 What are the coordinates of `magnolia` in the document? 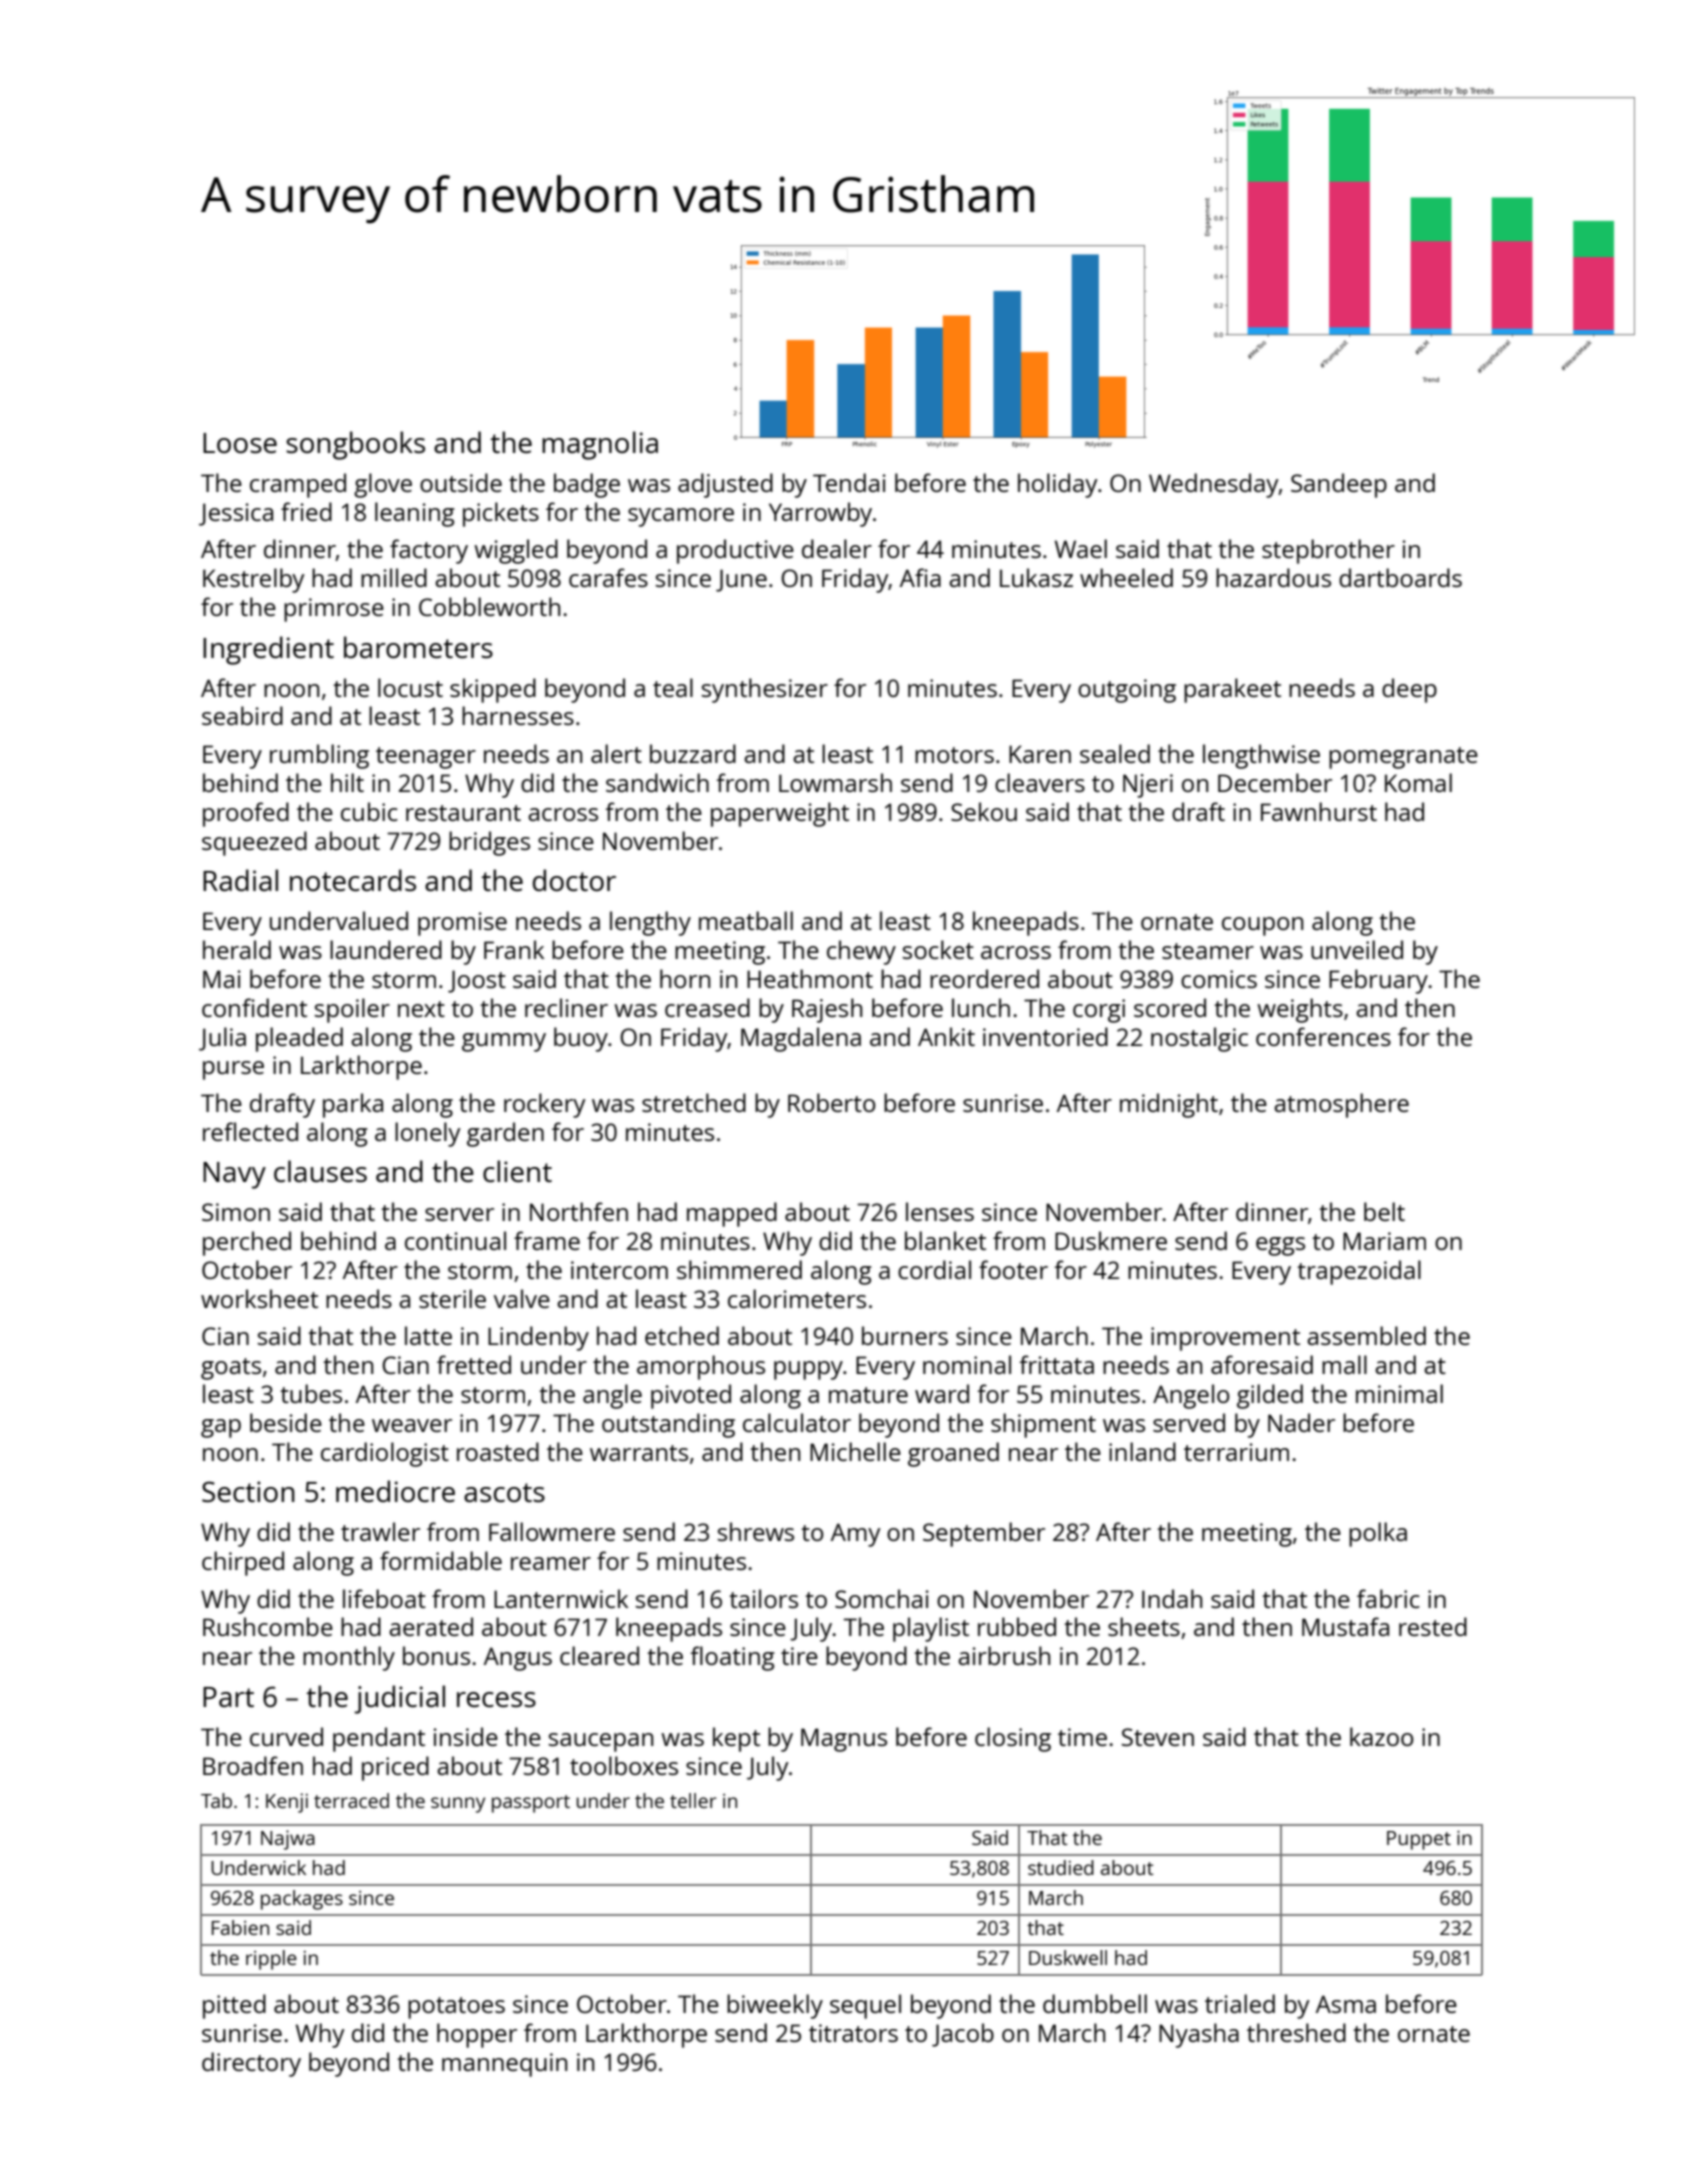 It's located at (600, 445).
